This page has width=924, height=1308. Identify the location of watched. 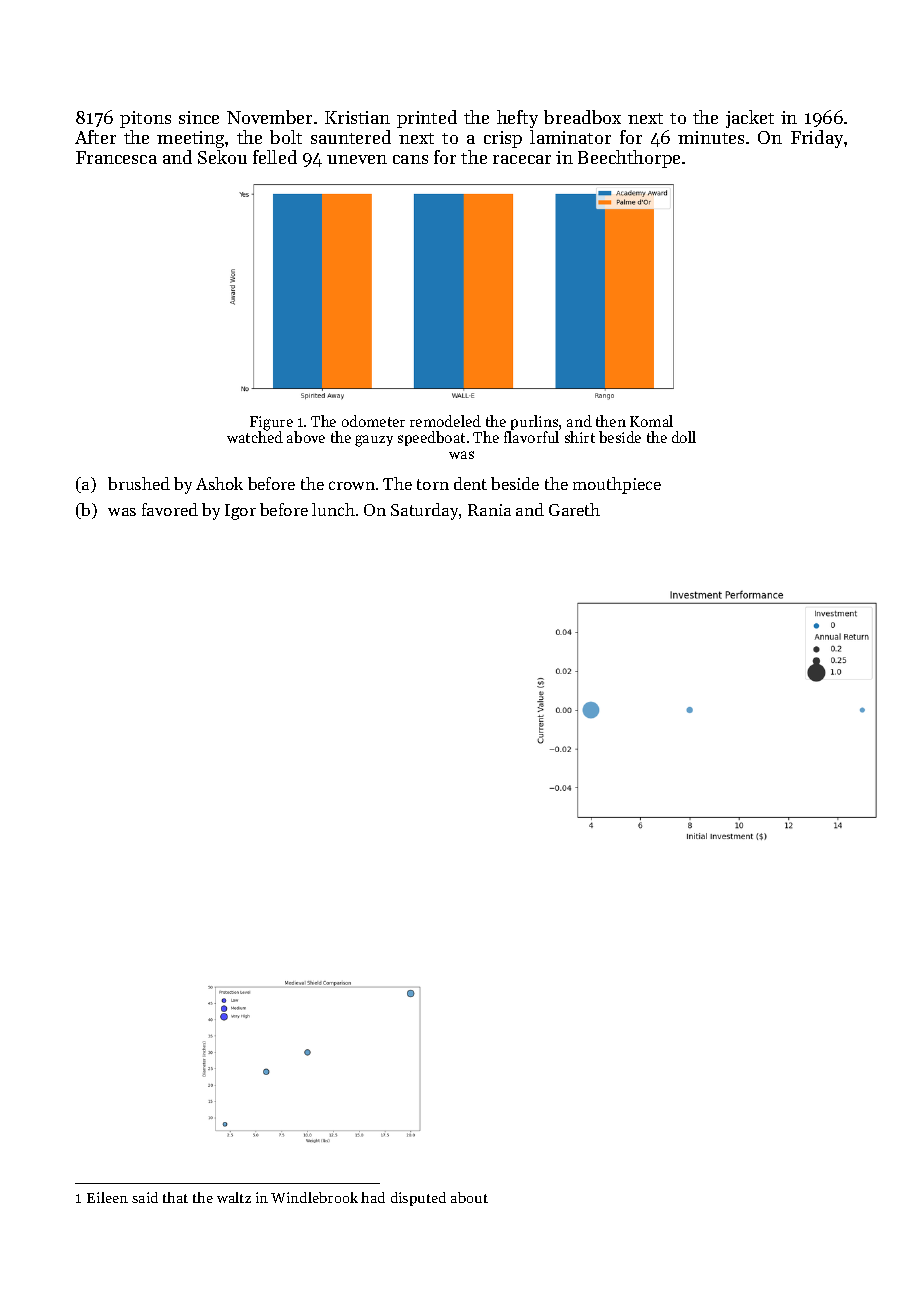
(255, 437).
